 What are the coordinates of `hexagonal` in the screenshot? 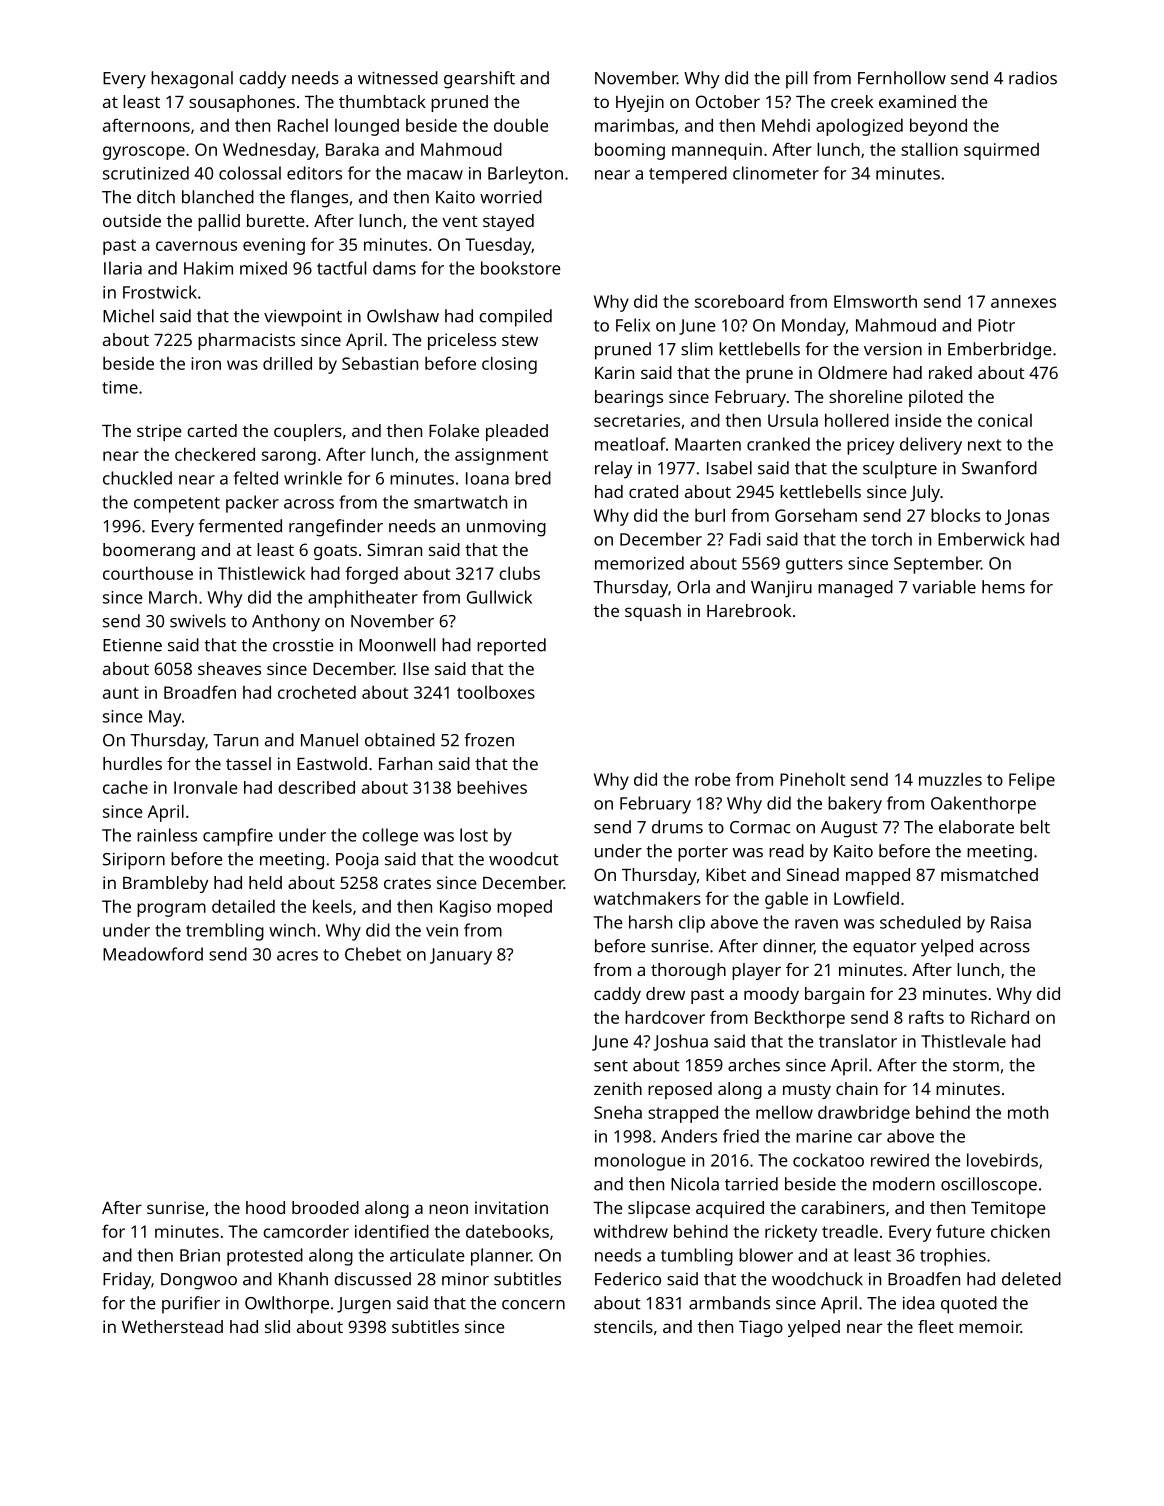 It's located at (192, 80).
